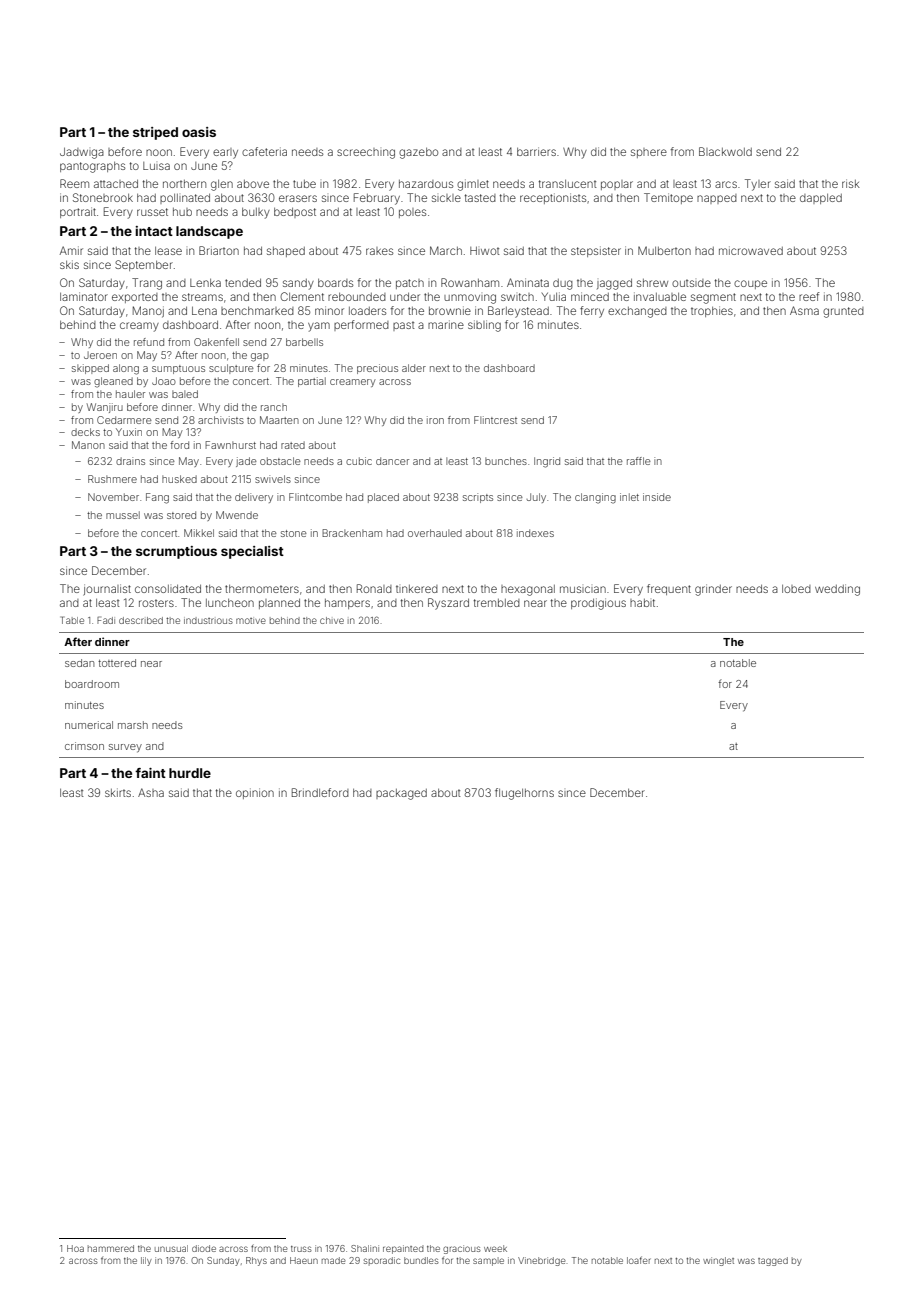 Image resolution: width=924 pixels, height=1308 pixels. Describe the element at coordinates (403, 1249) in the screenshot. I see `repainted` at that location.
